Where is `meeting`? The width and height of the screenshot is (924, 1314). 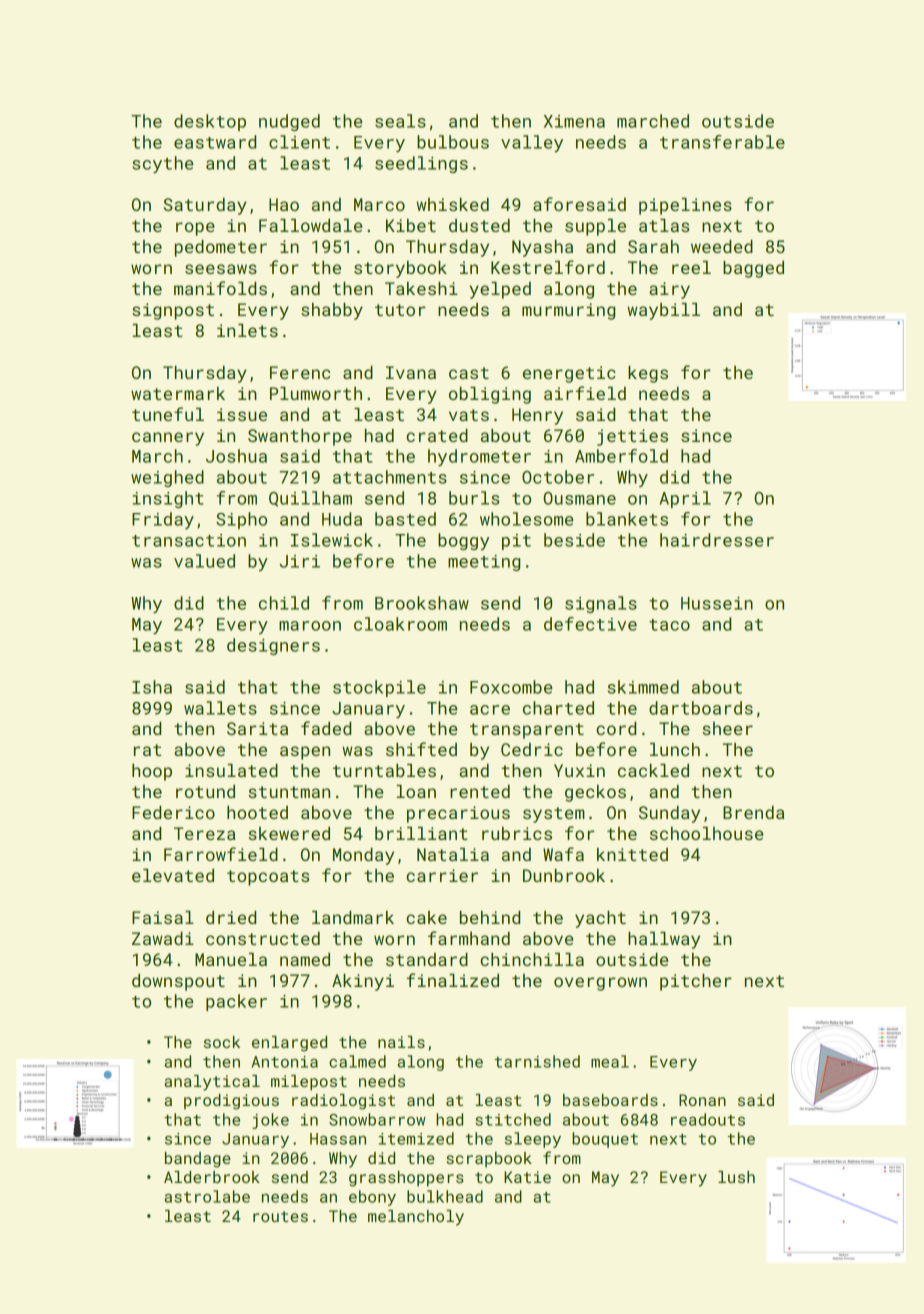
meeting is located at coordinates (484, 563).
